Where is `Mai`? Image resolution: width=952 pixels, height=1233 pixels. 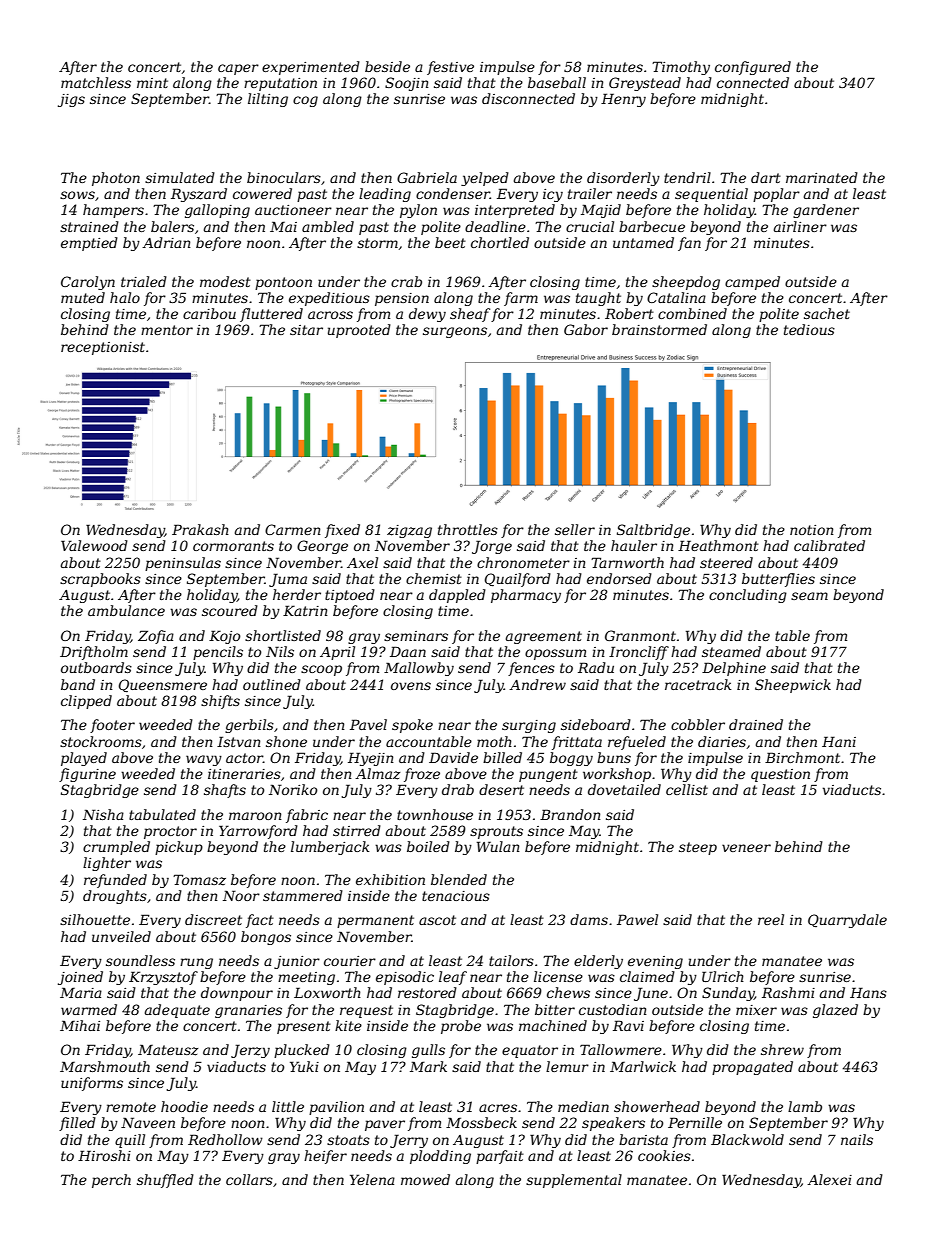
Mai is located at coordinates (283, 226).
